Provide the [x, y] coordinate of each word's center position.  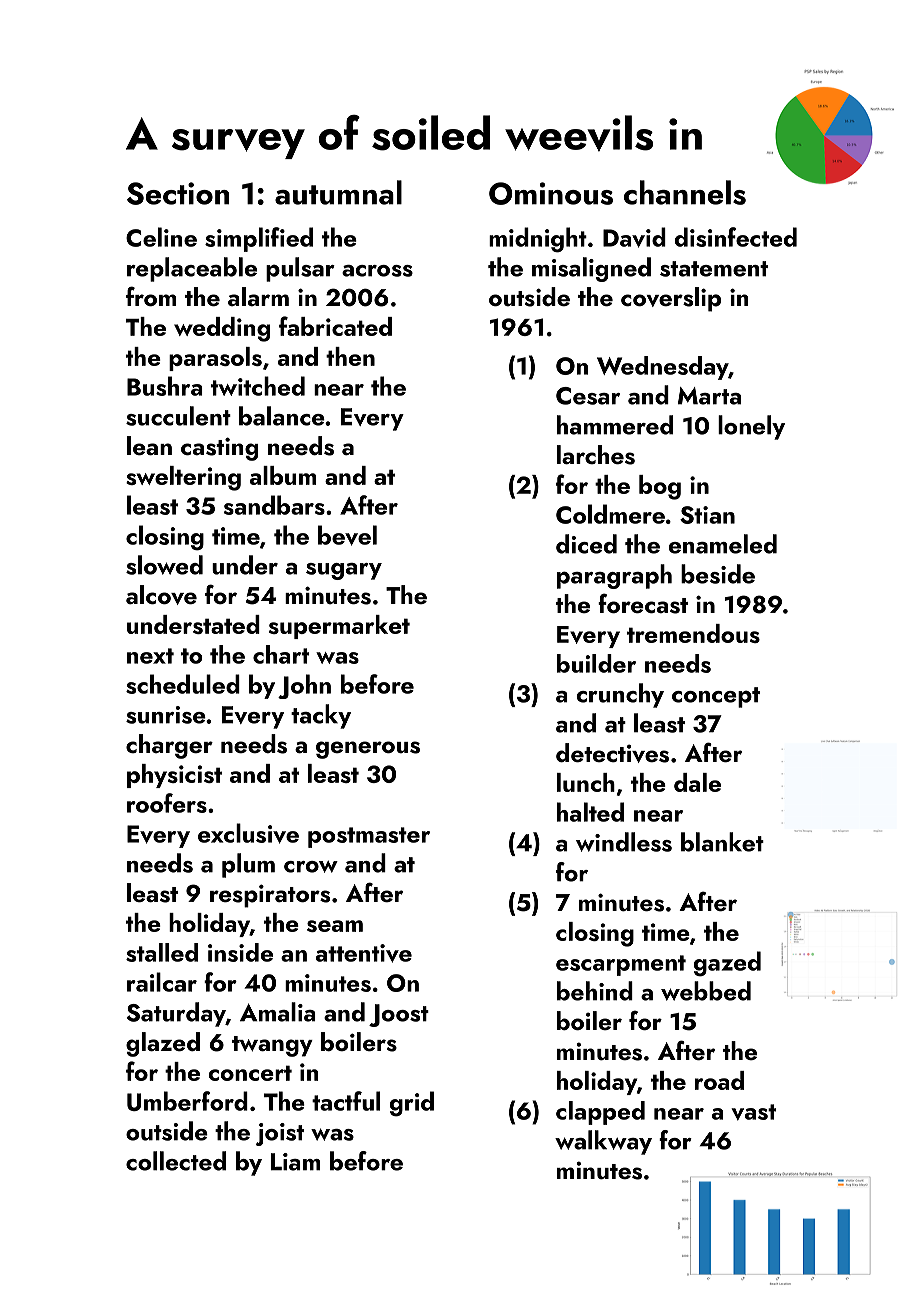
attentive [364, 953]
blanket [722, 842]
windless [624, 842]
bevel [347, 535]
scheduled [183, 684]
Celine [161, 237]
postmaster [369, 837]
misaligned [591, 269]
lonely [751, 427]
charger [169, 746]
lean [149, 445]
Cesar [588, 396]
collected [176, 1161]
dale [697, 782]
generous [368, 750]
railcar [162, 982]
